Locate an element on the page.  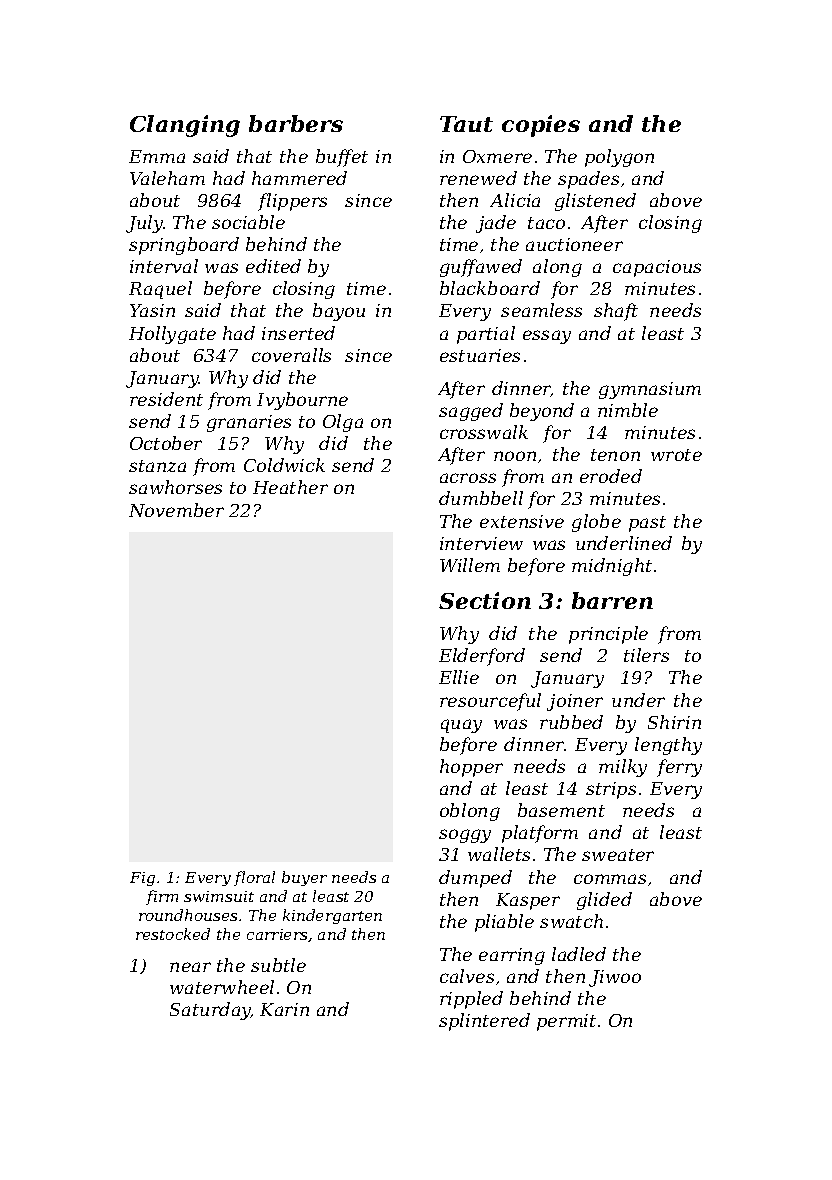
permit is located at coordinates (566, 1022).
